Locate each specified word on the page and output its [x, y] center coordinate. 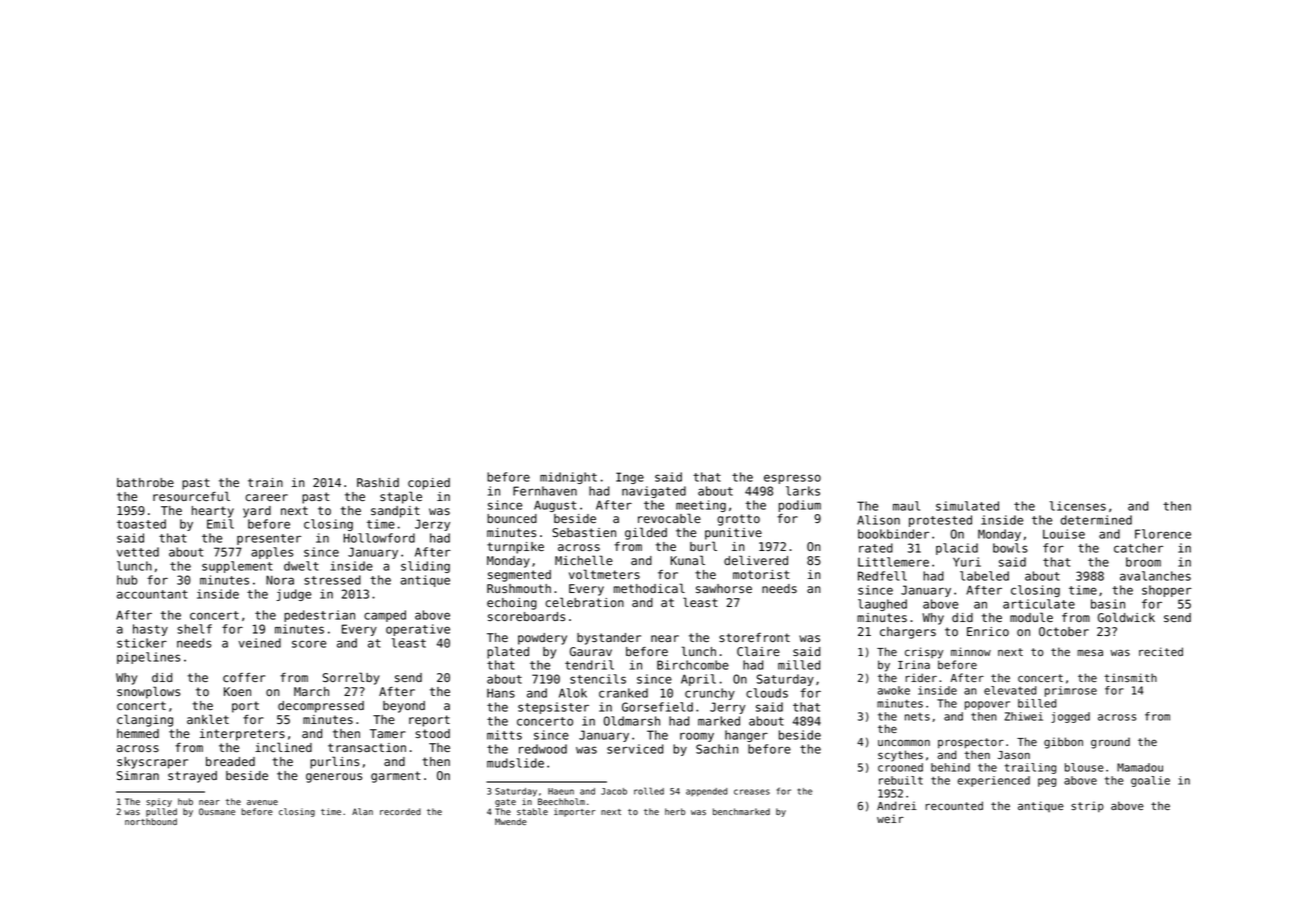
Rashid [378, 482]
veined [259, 643]
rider [921, 677]
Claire [758, 651]
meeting [701, 506]
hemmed [138, 733]
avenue [262, 802]
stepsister [553, 708]
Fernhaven [545, 491]
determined [1096, 520]
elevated [1010, 690]
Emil [220, 524]
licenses [1078, 506]
